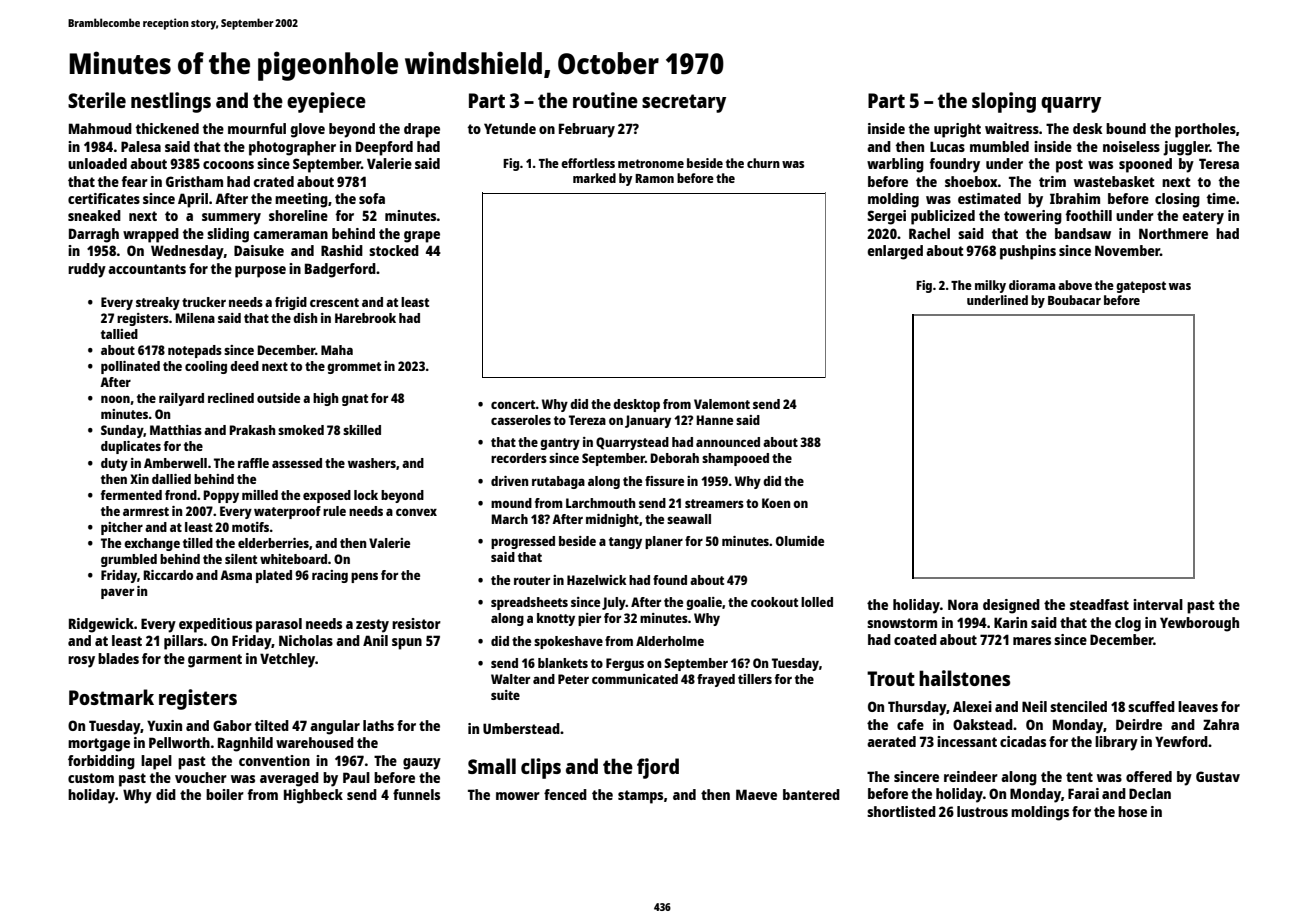 This screenshot has width=1308, height=924. Describe the element at coordinates (518, 796) in the screenshot. I see `mower` at that location.
